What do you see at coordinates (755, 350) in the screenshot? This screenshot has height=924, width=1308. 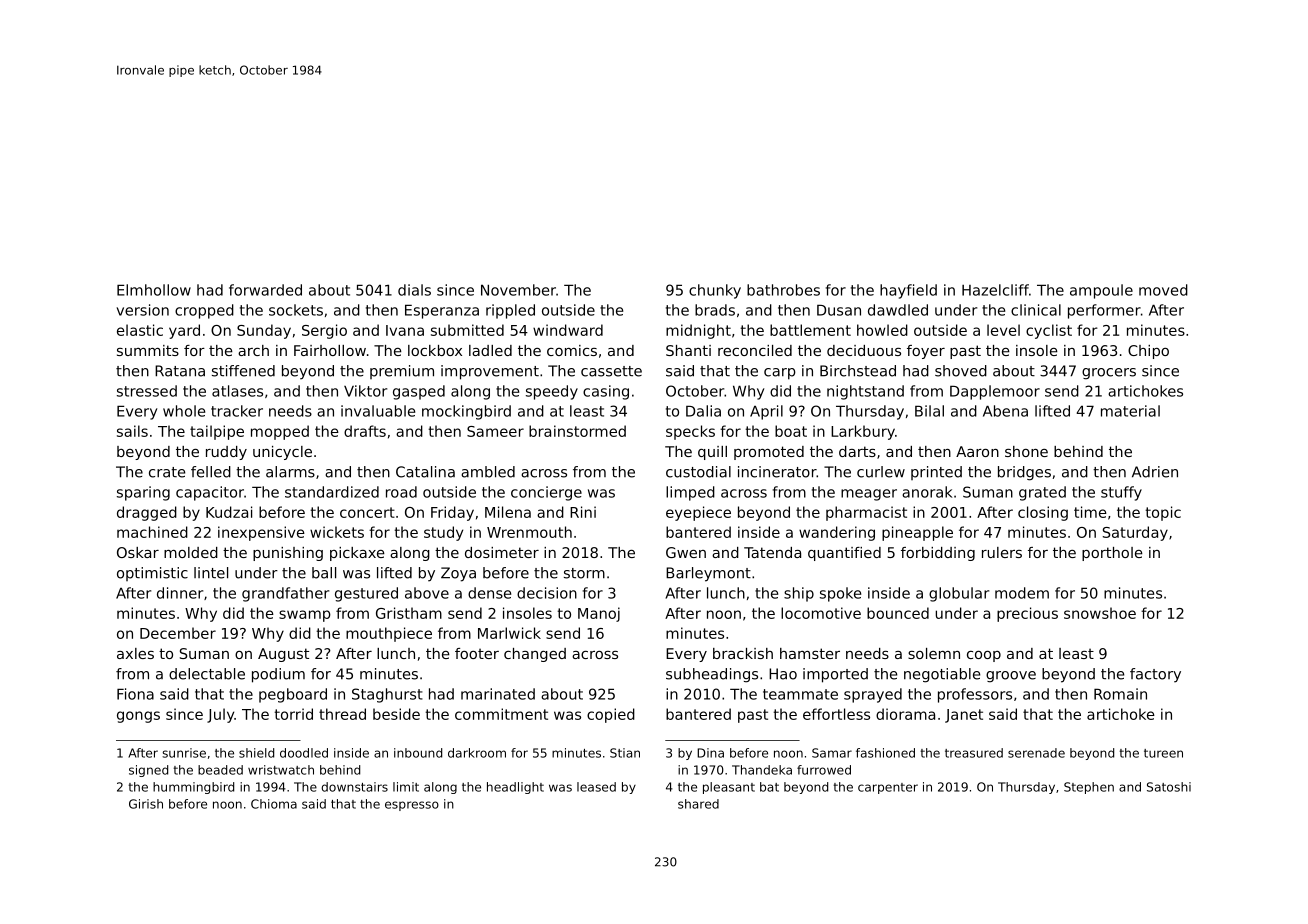 I see `reconciled` at bounding box center [755, 350].
